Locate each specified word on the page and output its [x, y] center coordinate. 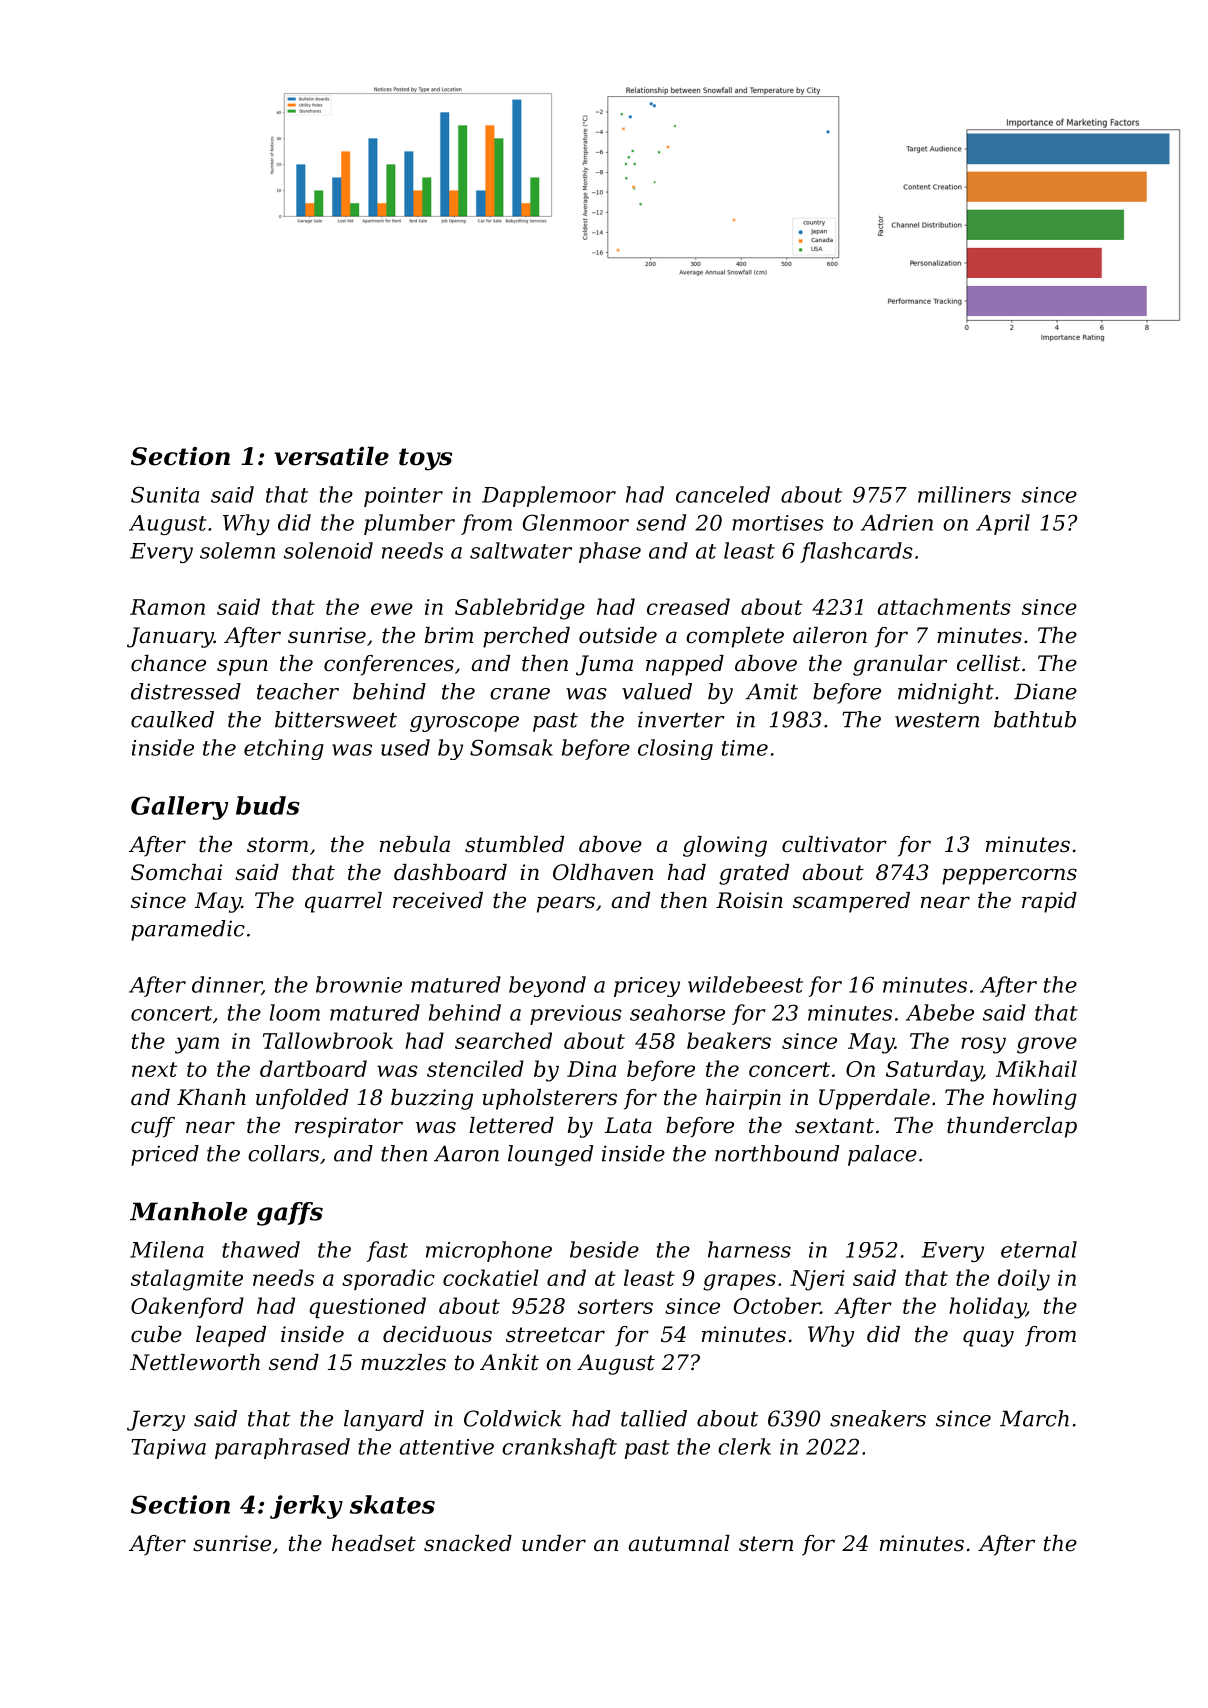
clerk [744, 1446]
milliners [964, 494]
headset [374, 1543]
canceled [723, 494]
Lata [628, 1125]
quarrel [343, 902]
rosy [983, 1045]
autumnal [679, 1543]
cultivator [834, 844]
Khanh [211, 1097]
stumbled [514, 844]
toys [425, 459]
